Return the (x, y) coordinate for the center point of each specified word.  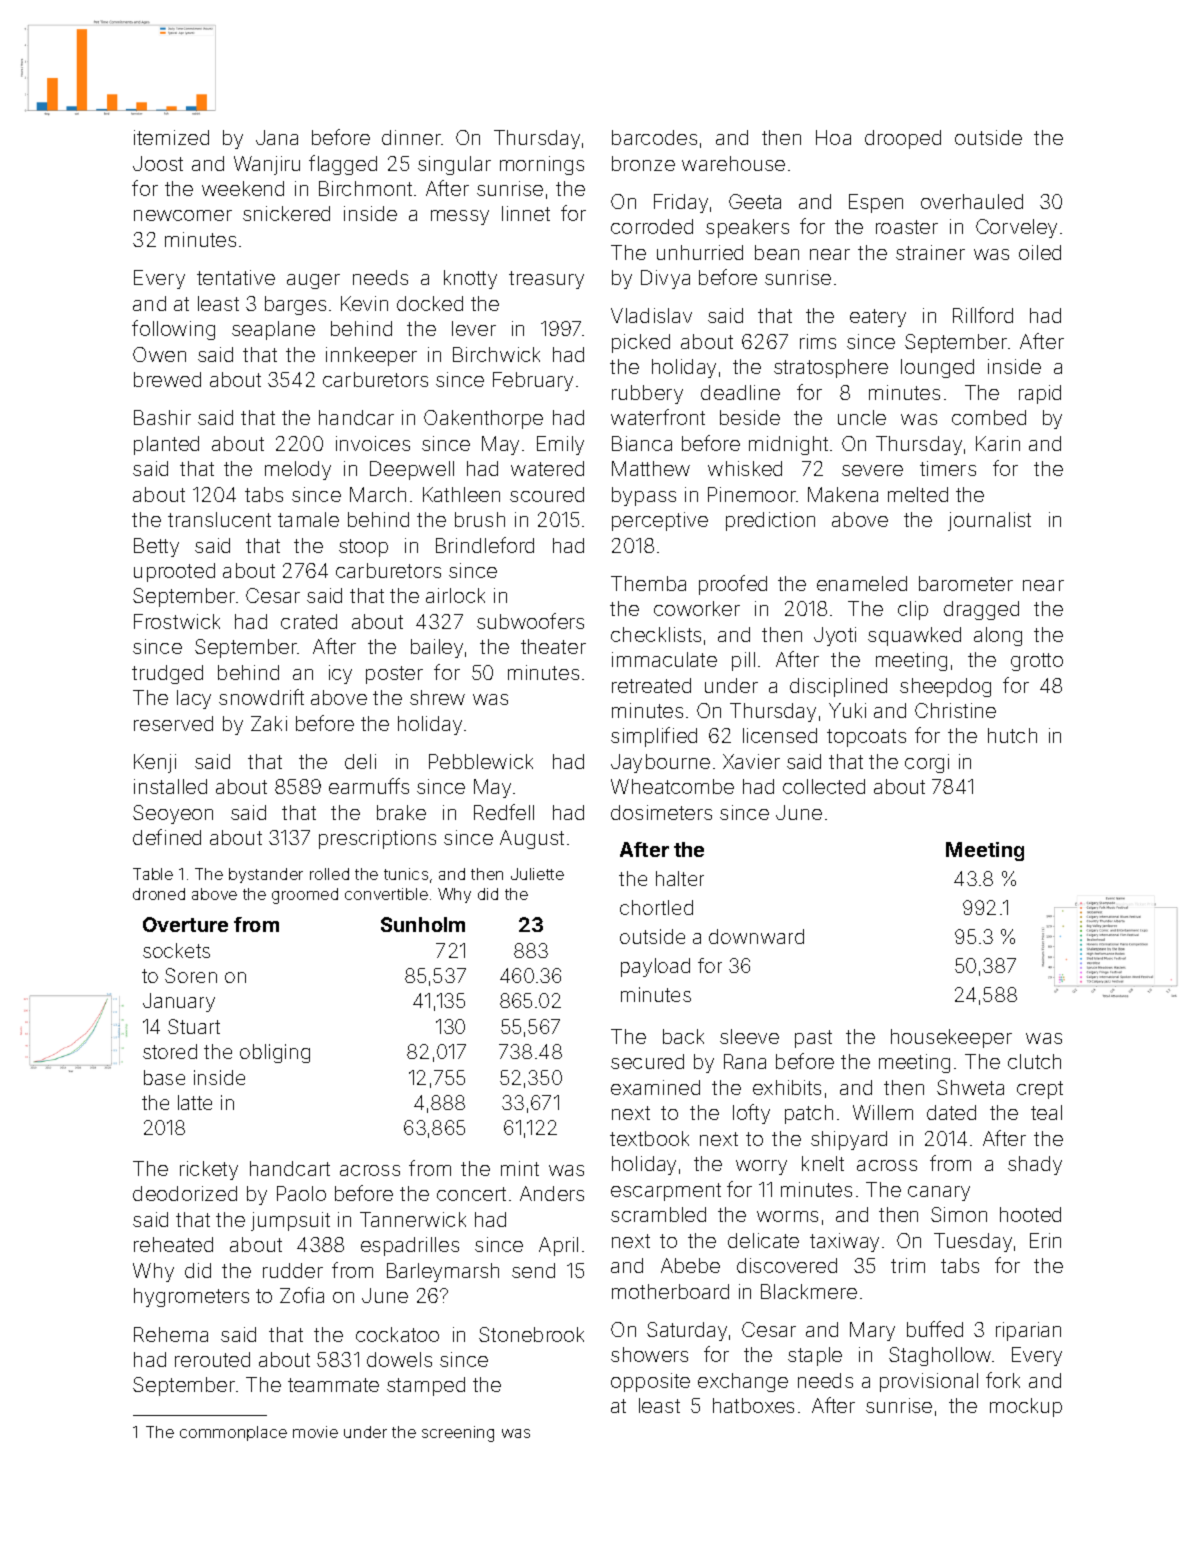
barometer (966, 583)
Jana (277, 137)
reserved (173, 723)
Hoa (833, 137)
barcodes (654, 137)
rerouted (212, 1359)
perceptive (660, 521)
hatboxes (753, 1405)
